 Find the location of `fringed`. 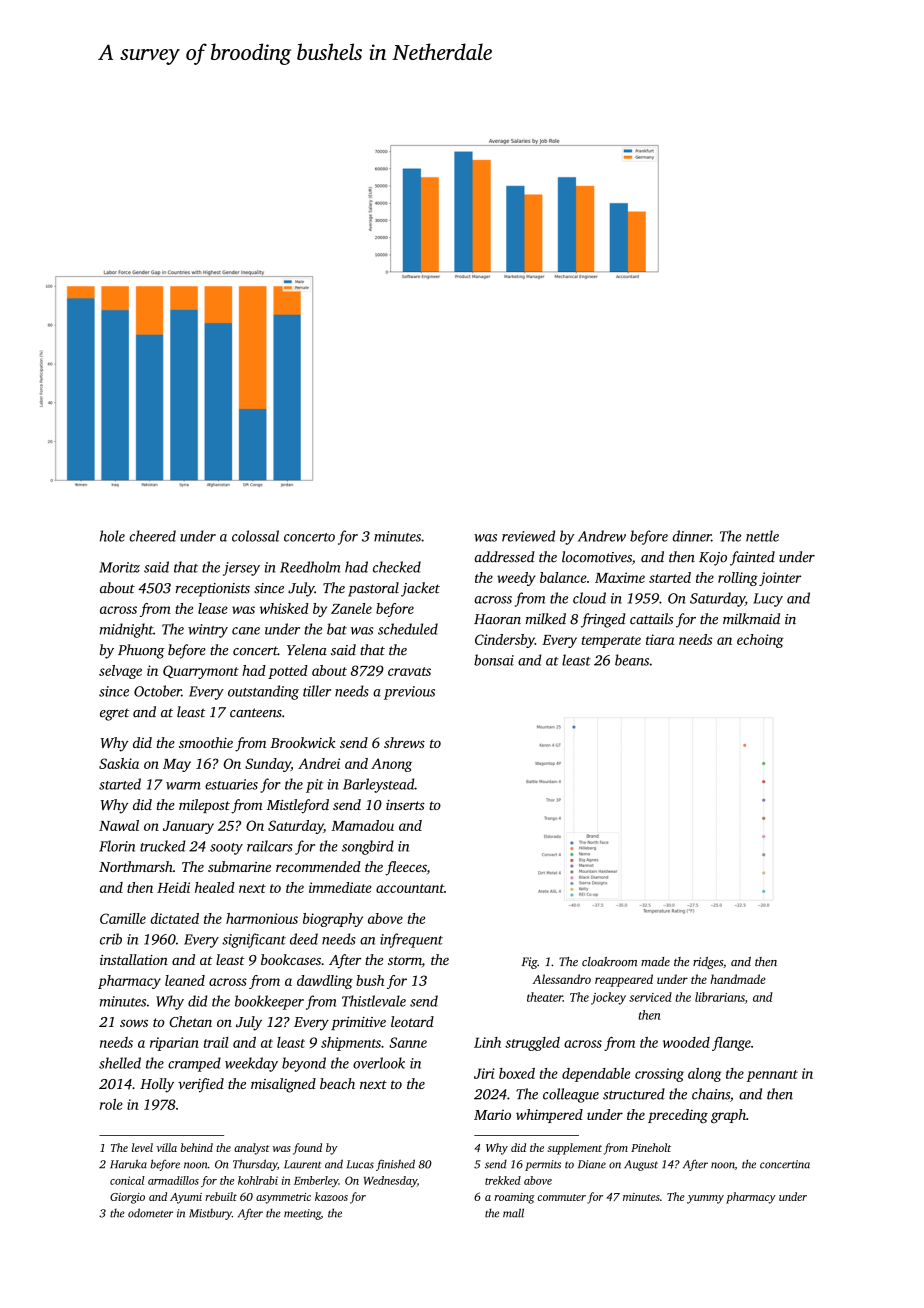

fringed is located at coordinates (603, 620).
